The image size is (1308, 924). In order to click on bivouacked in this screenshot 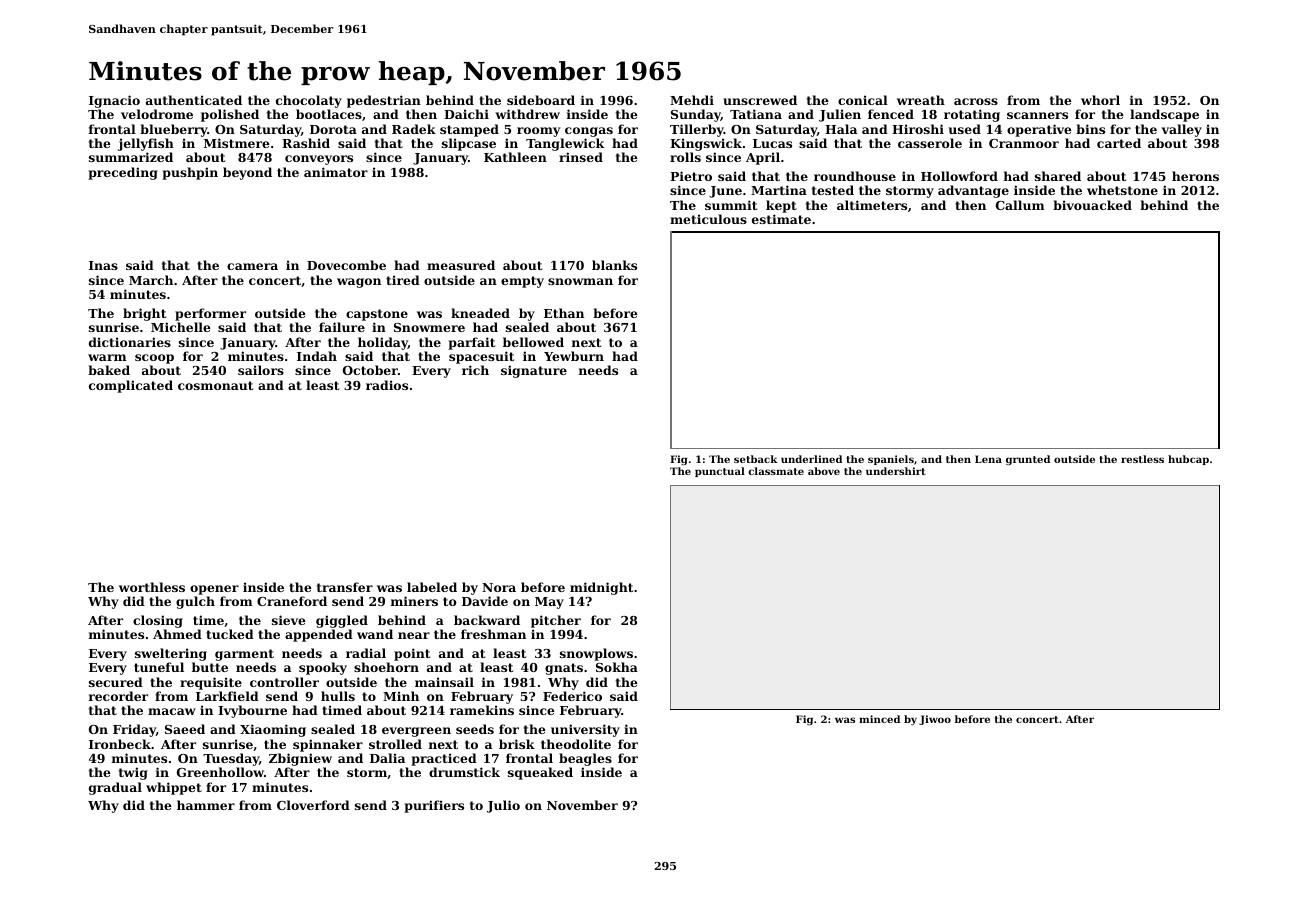, I will do `click(1092, 205)`.
